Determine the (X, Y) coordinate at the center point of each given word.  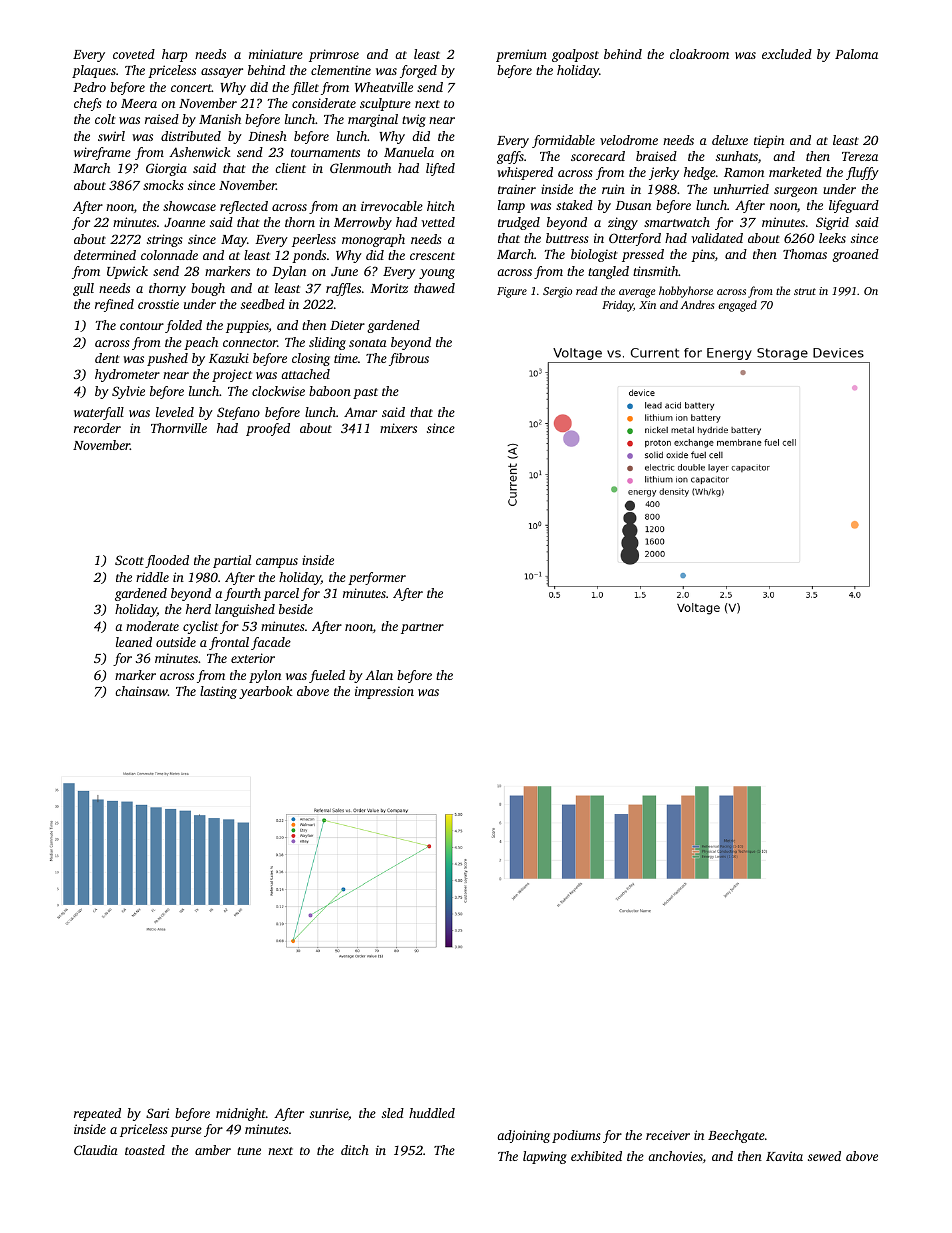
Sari (157, 1113)
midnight (241, 1114)
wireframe (102, 153)
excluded (787, 54)
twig (414, 120)
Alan (379, 675)
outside (176, 642)
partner (422, 628)
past (365, 393)
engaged (737, 306)
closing (311, 359)
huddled (432, 1113)
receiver (668, 1135)
